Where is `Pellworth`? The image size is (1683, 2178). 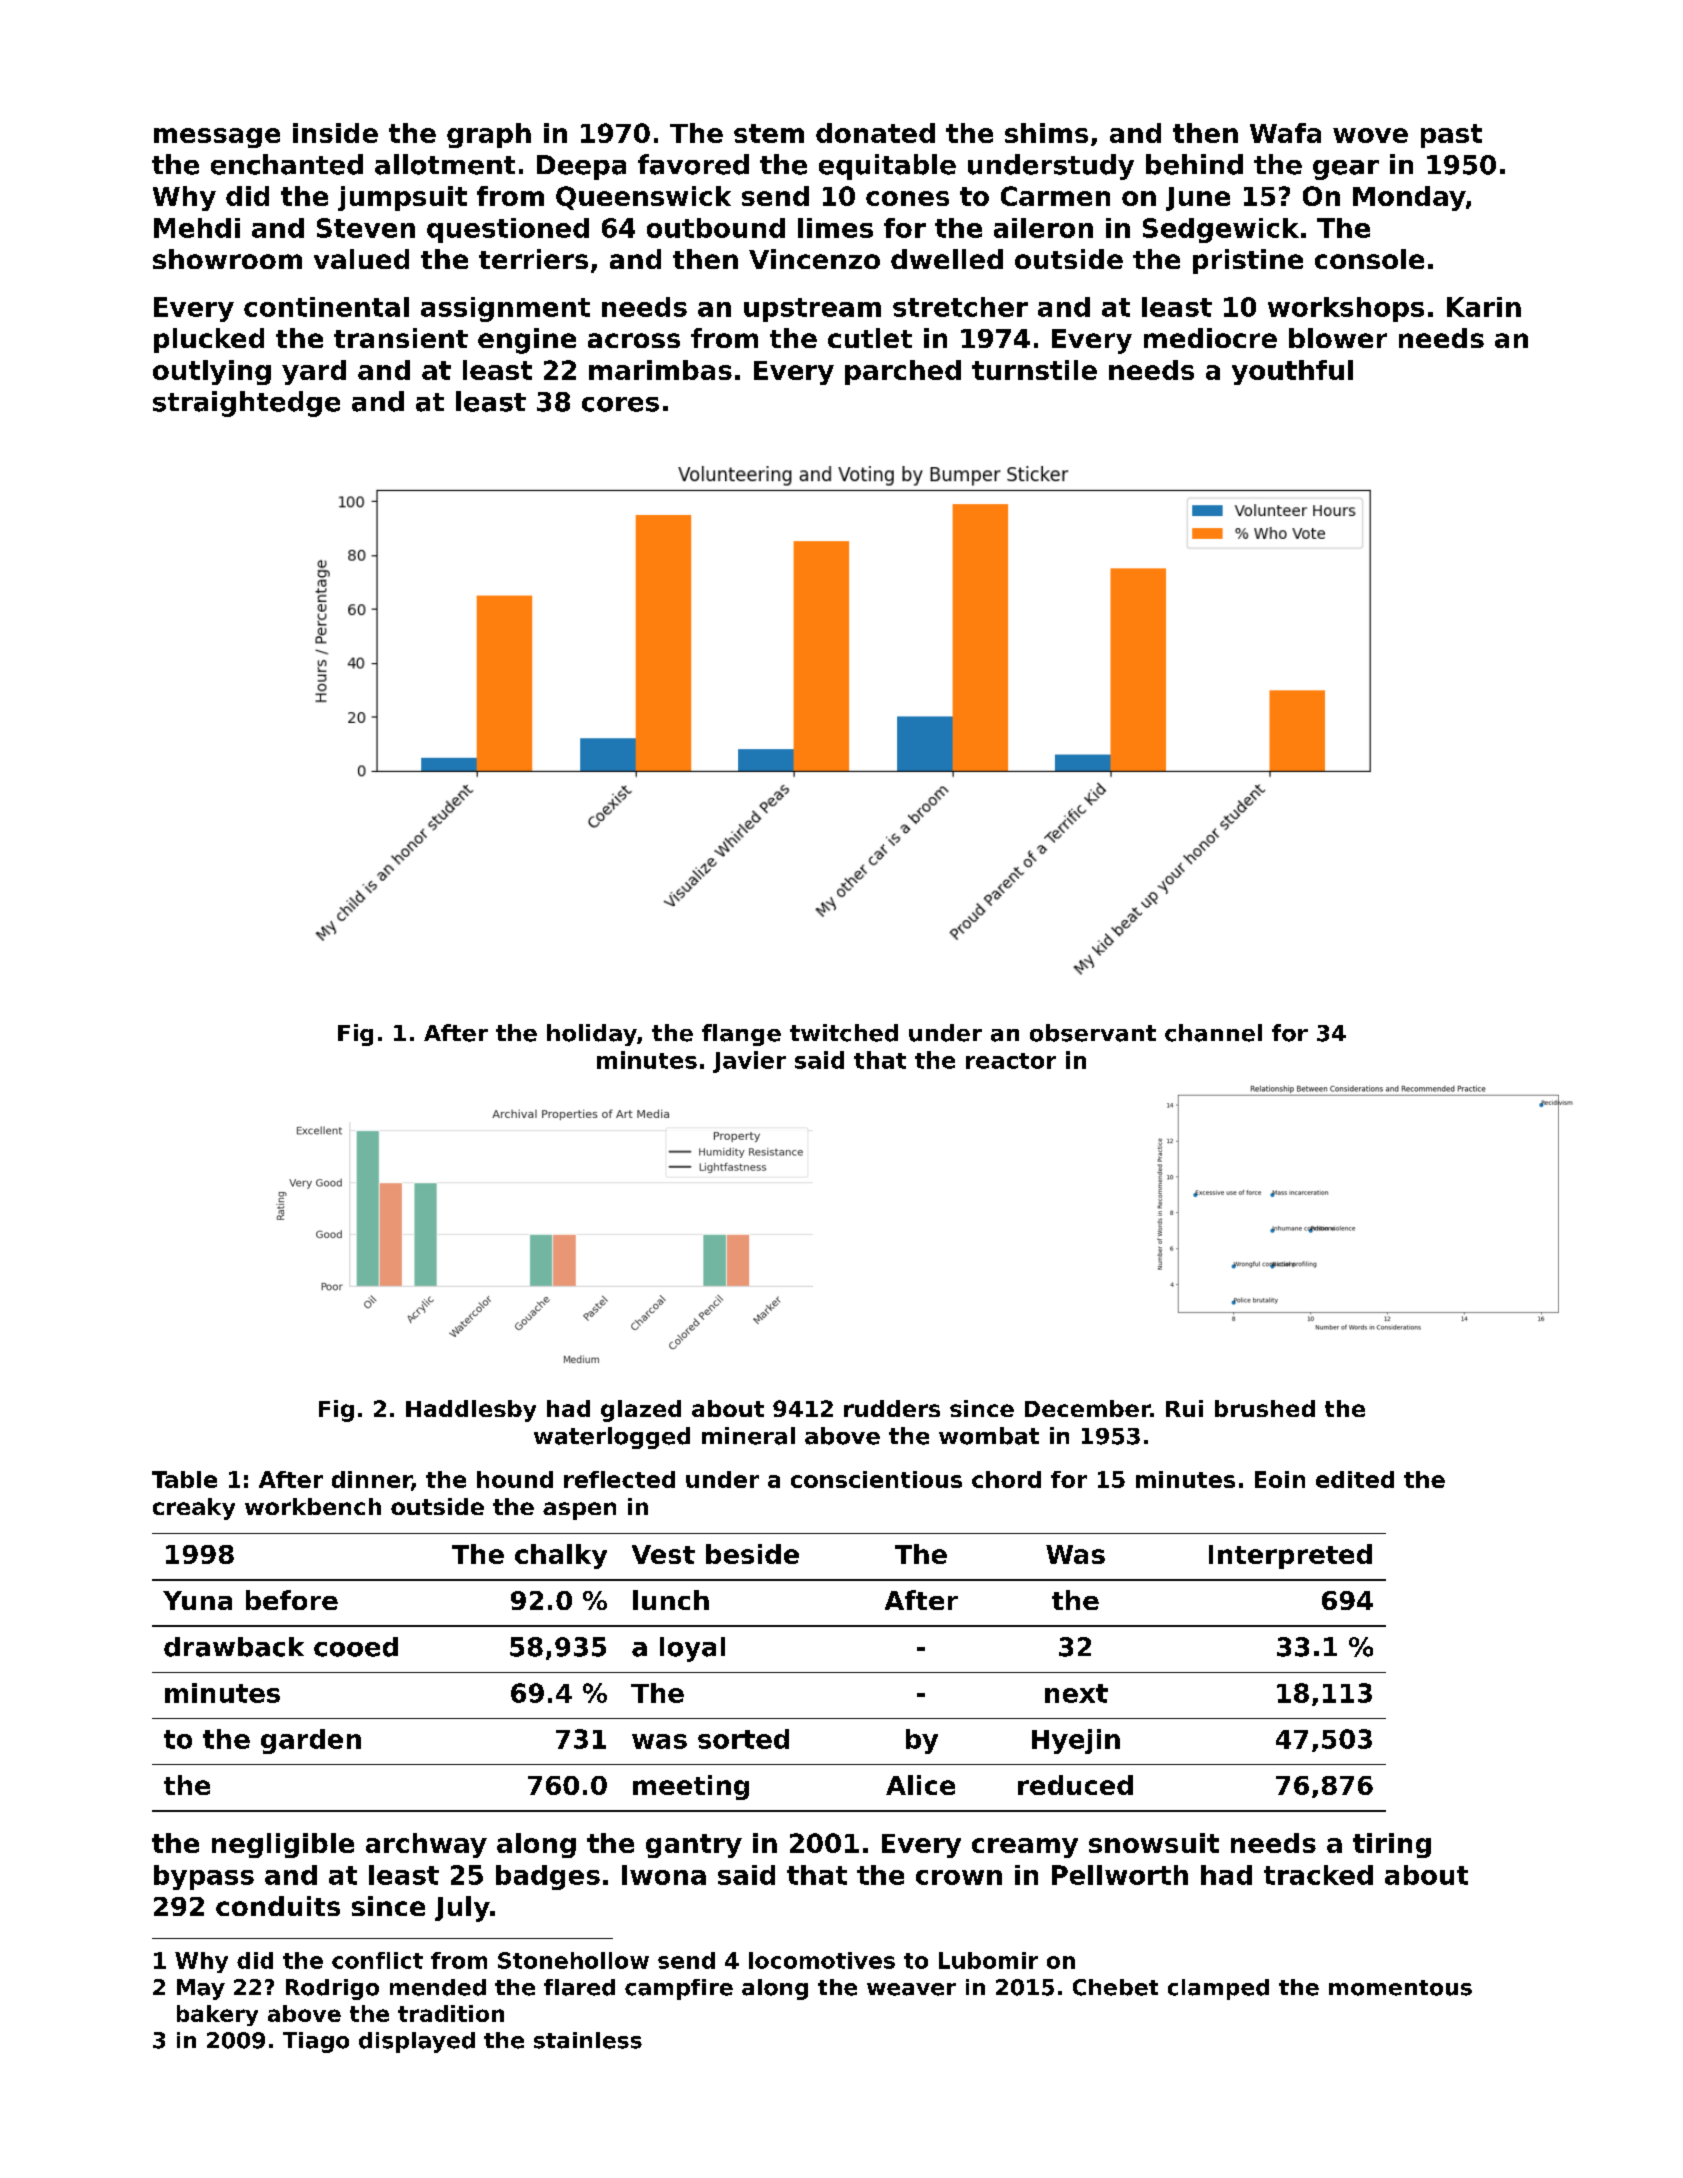 Pellworth is located at coordinates (1120, 1875).
